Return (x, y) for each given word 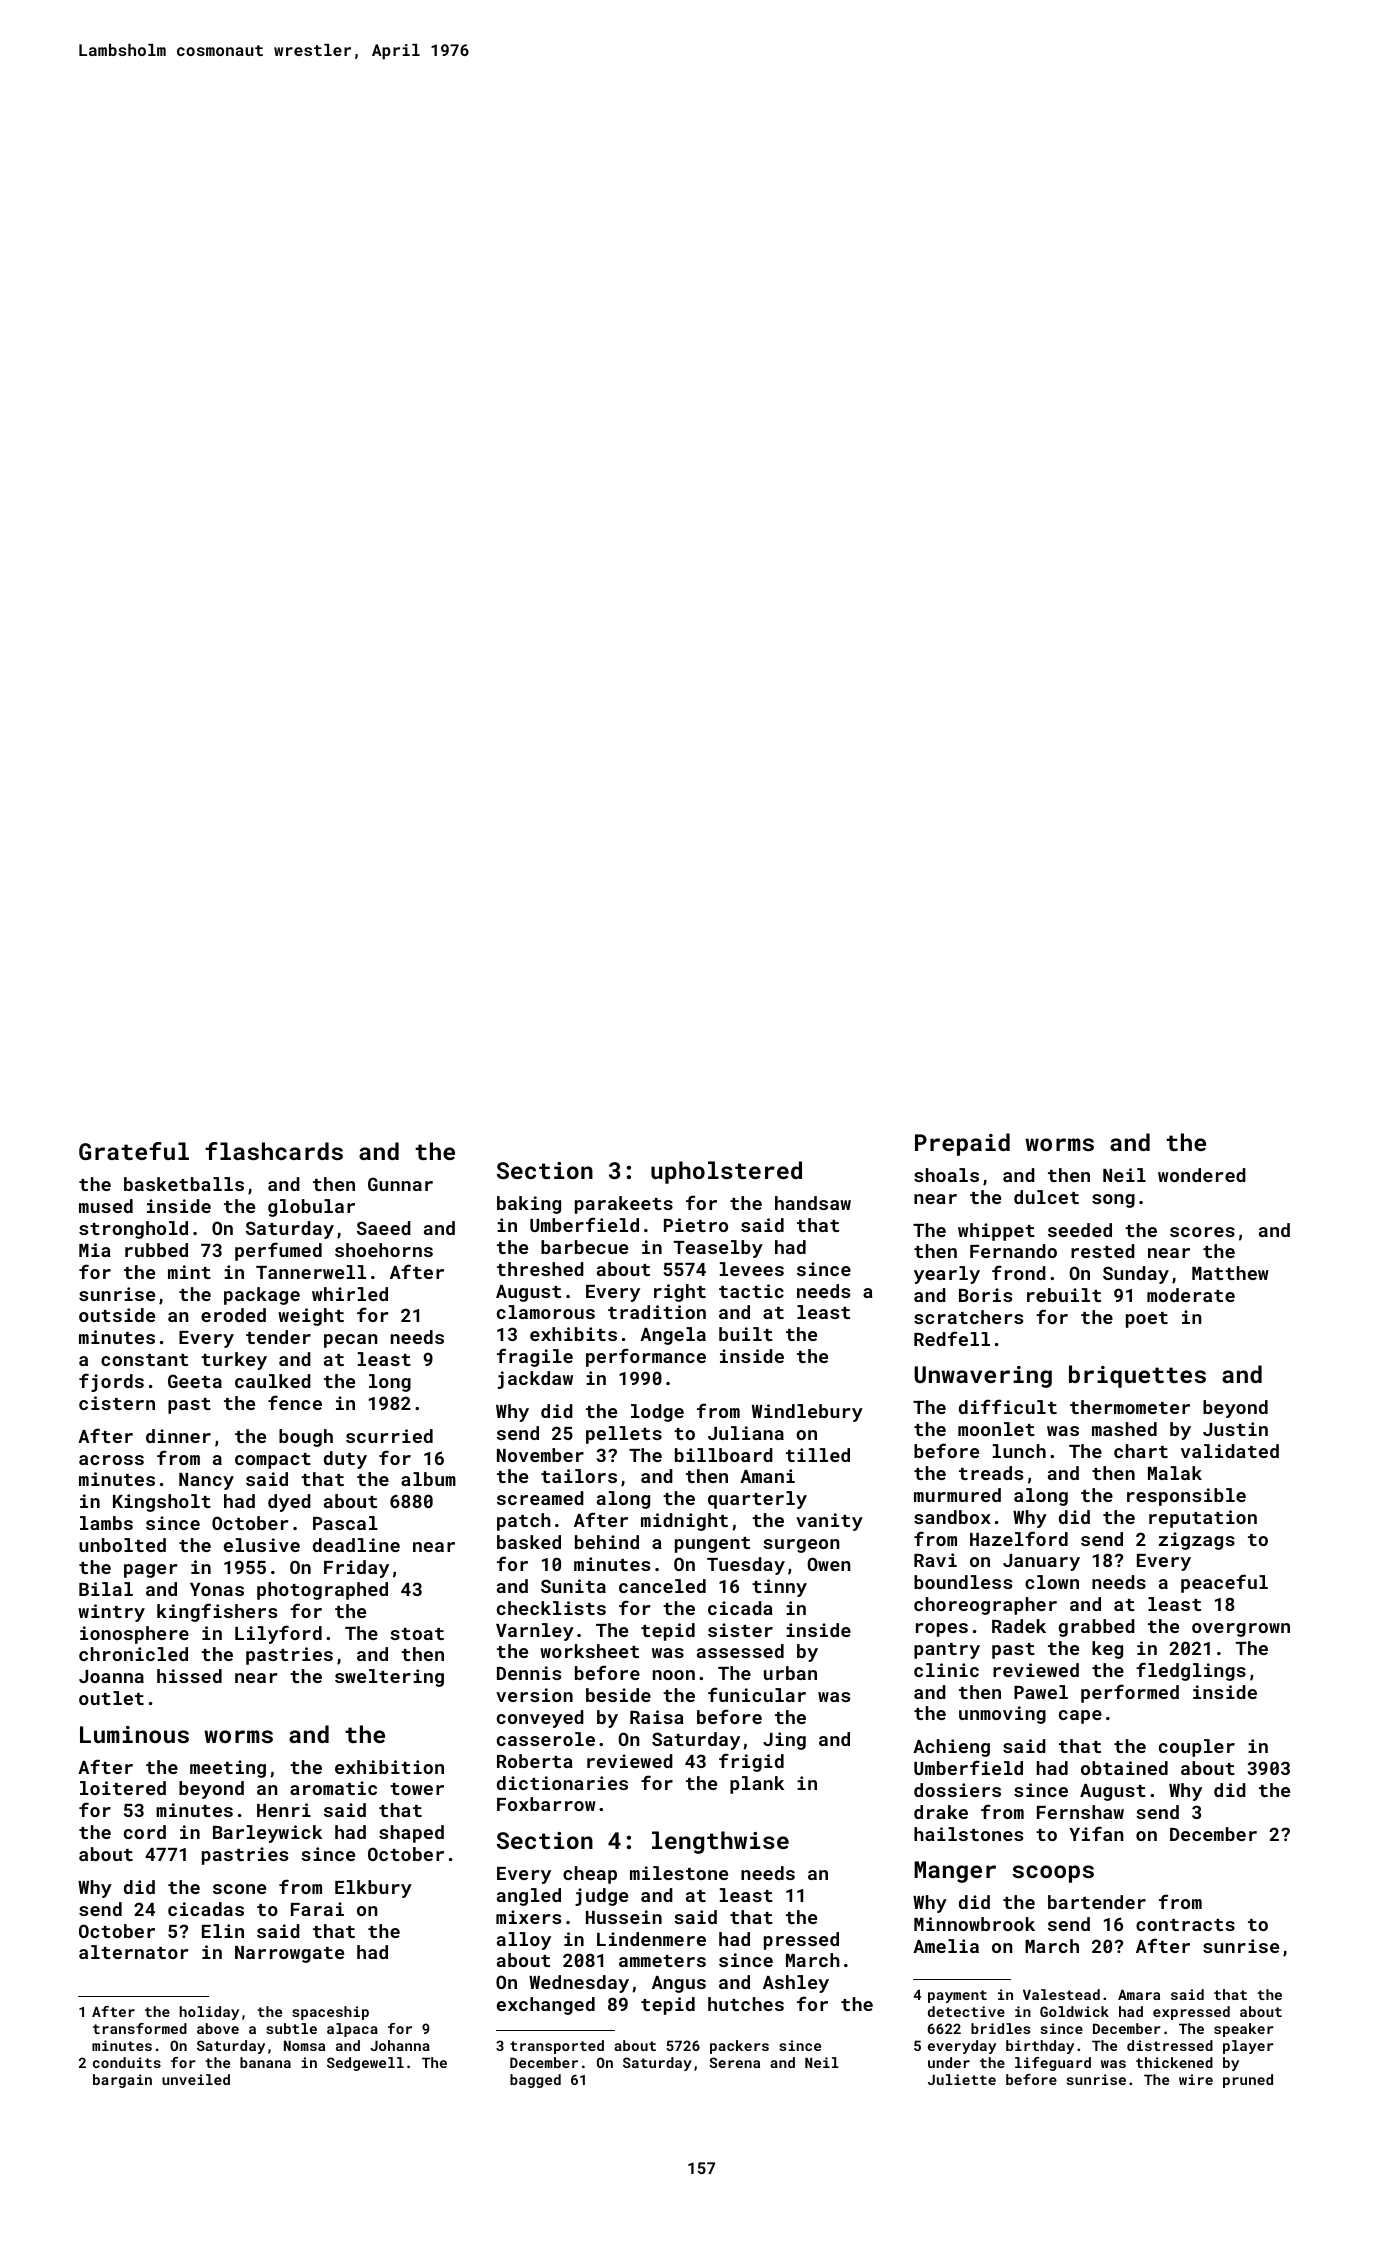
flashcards (274, 1151)
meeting (228, 1769)
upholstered (726, 1172)
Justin (1235, 1429)
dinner (178, 1436)
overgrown (1241, 1630)
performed (1130, 1693)
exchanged (546, 2006)
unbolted (122, 1545)
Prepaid (962, 1144)
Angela (673, 1336)
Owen (828, 1564)
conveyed (540, 1719)
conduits (127, 2062)
